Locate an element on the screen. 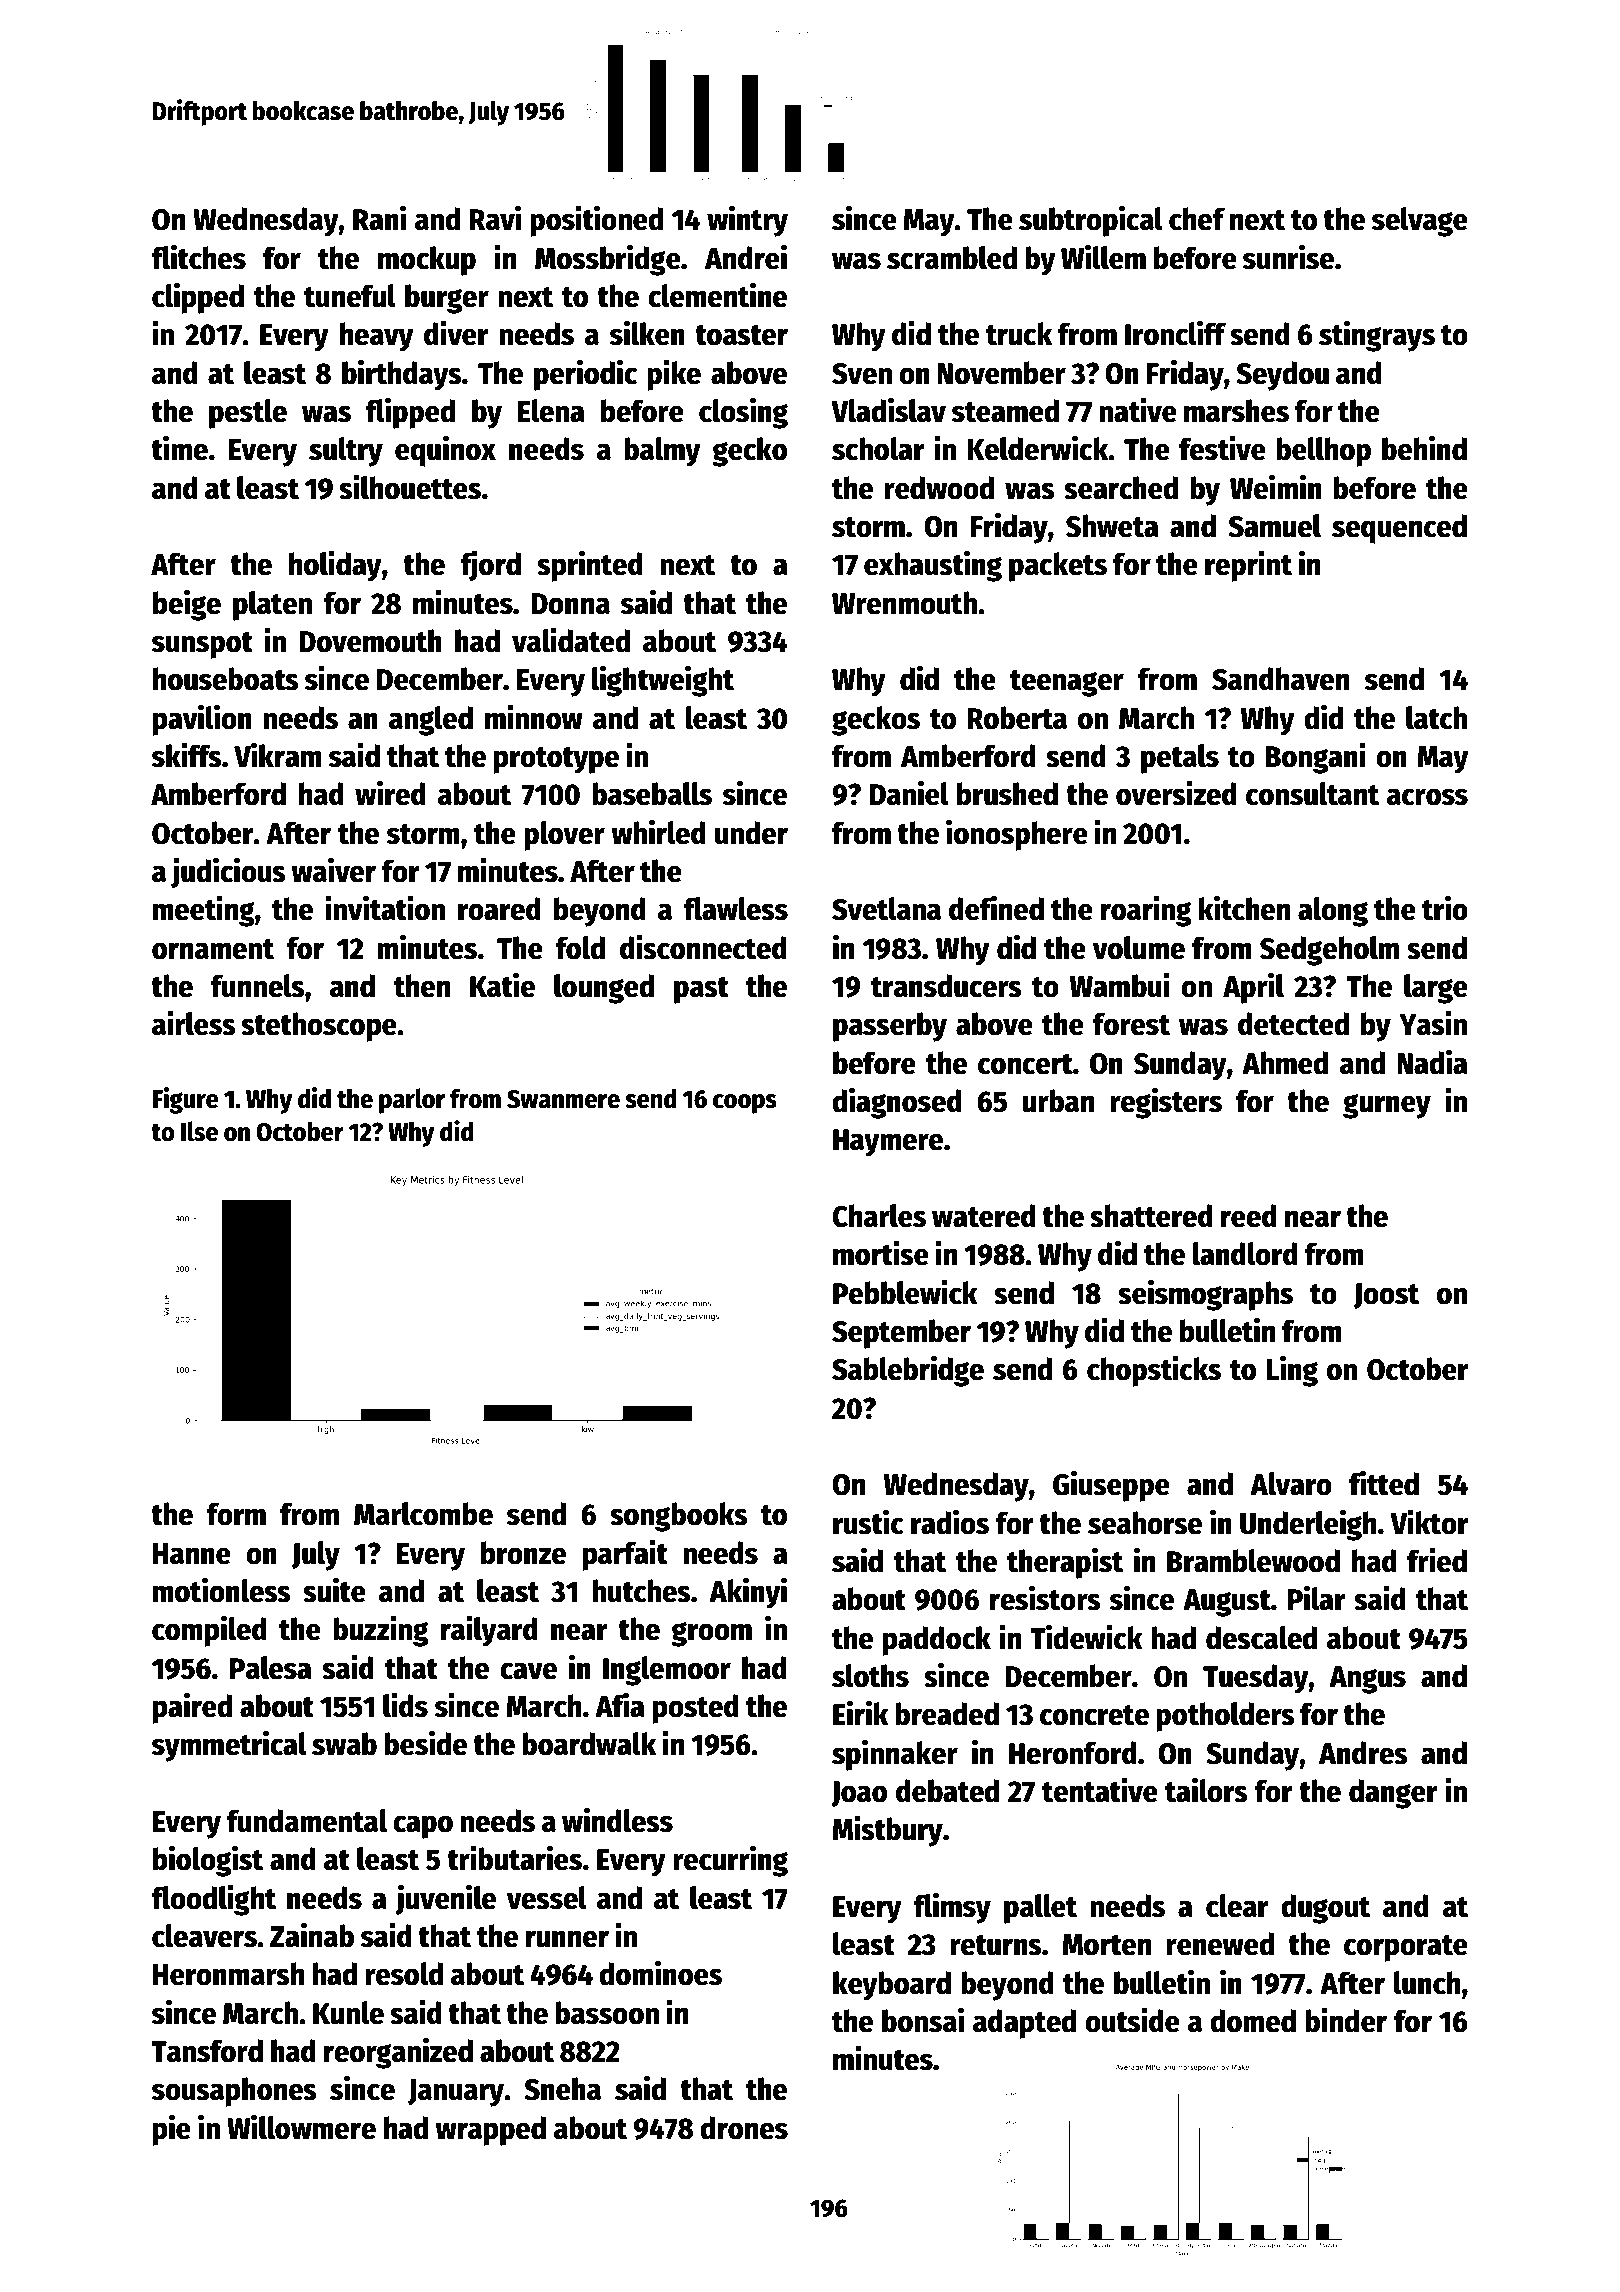  paired is located at coordinates (192, 1708).
